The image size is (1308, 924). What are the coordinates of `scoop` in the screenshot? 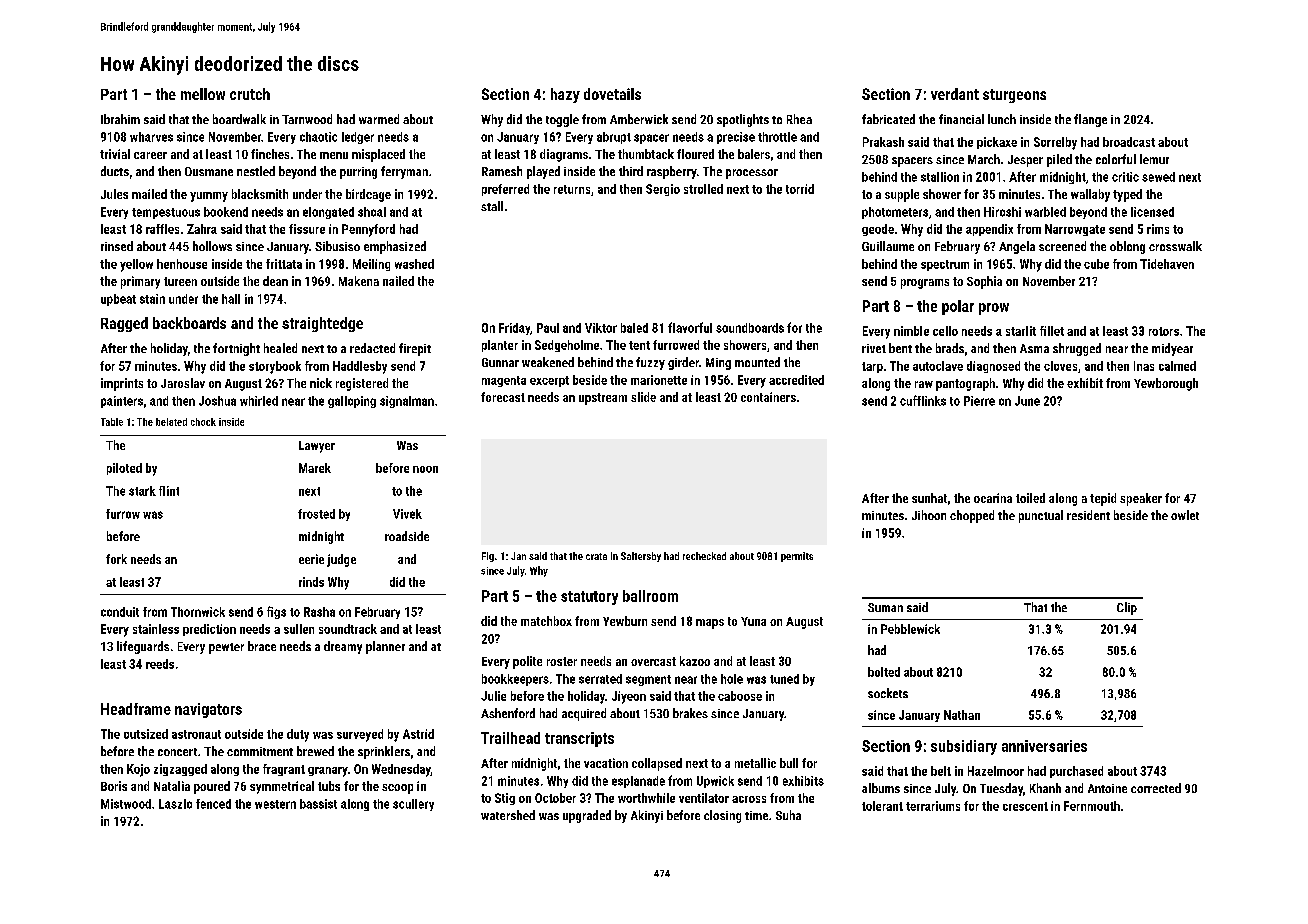 It's located at (397, 789).
